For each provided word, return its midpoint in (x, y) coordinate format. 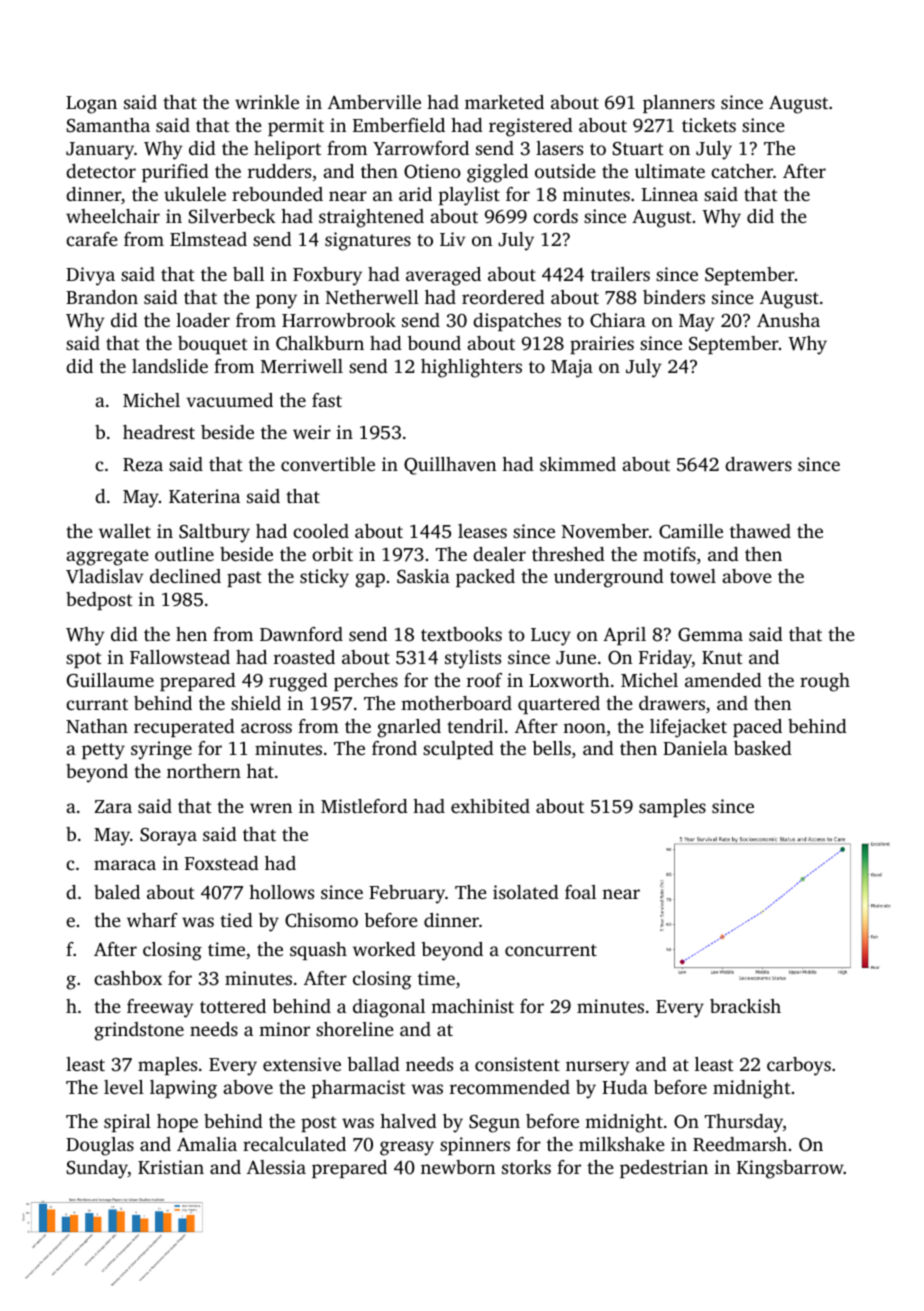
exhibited (490, 806)
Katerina (204, 496)
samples (672, 808)
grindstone (139, 1031)
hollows (281, 892)
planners (679, 104)
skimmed (578, 464)
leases (482, 531)
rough (825, 682)
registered (531, 127)
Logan (91, 105)
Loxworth (569, 680)
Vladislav (104, 576)
